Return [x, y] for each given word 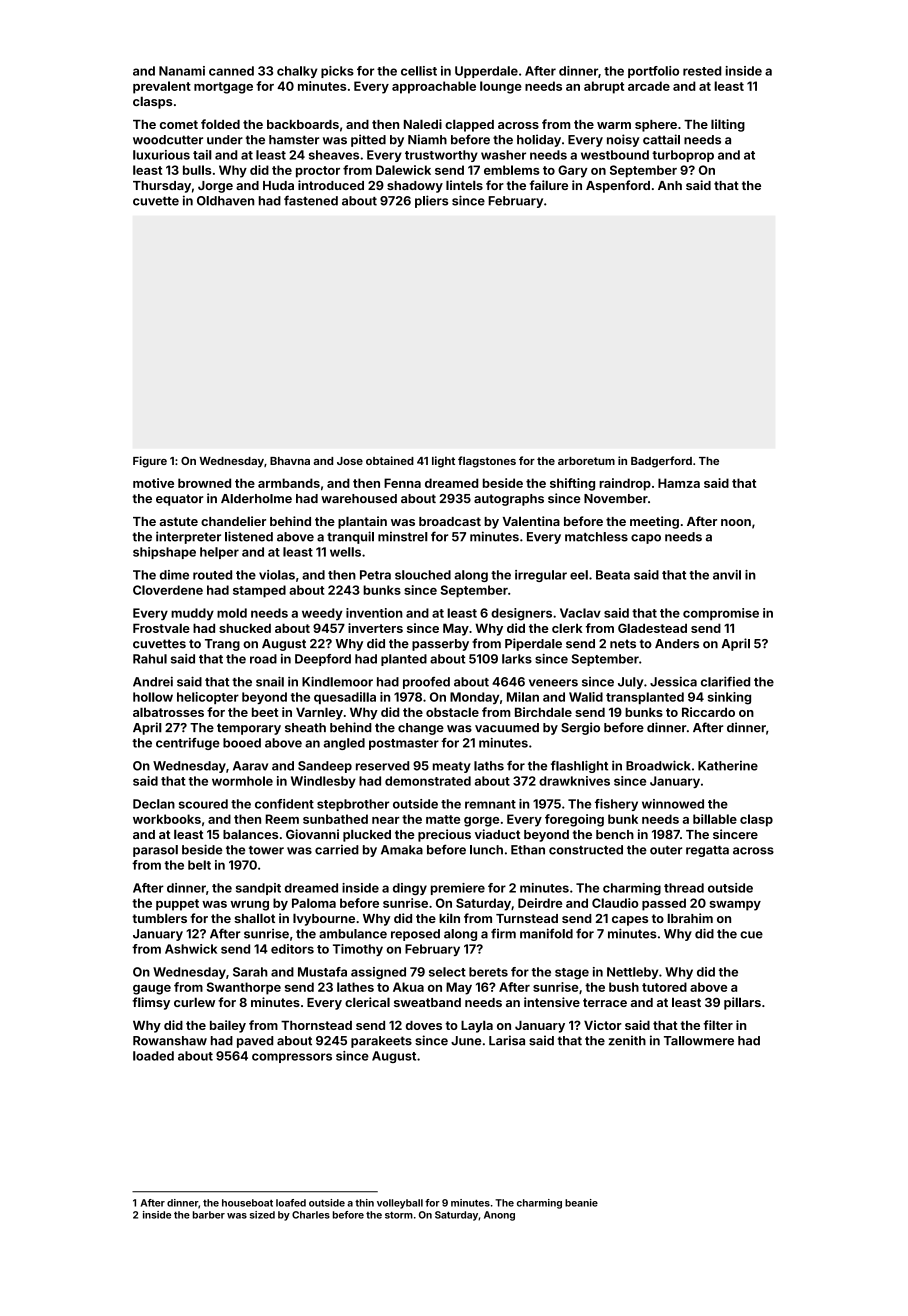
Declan [154, 804]
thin [364, 1203]
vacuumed [507, 728]
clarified [725, 681]
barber [209, 1215]
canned [231, 71]
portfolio [653, 72]
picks [337, 72]
